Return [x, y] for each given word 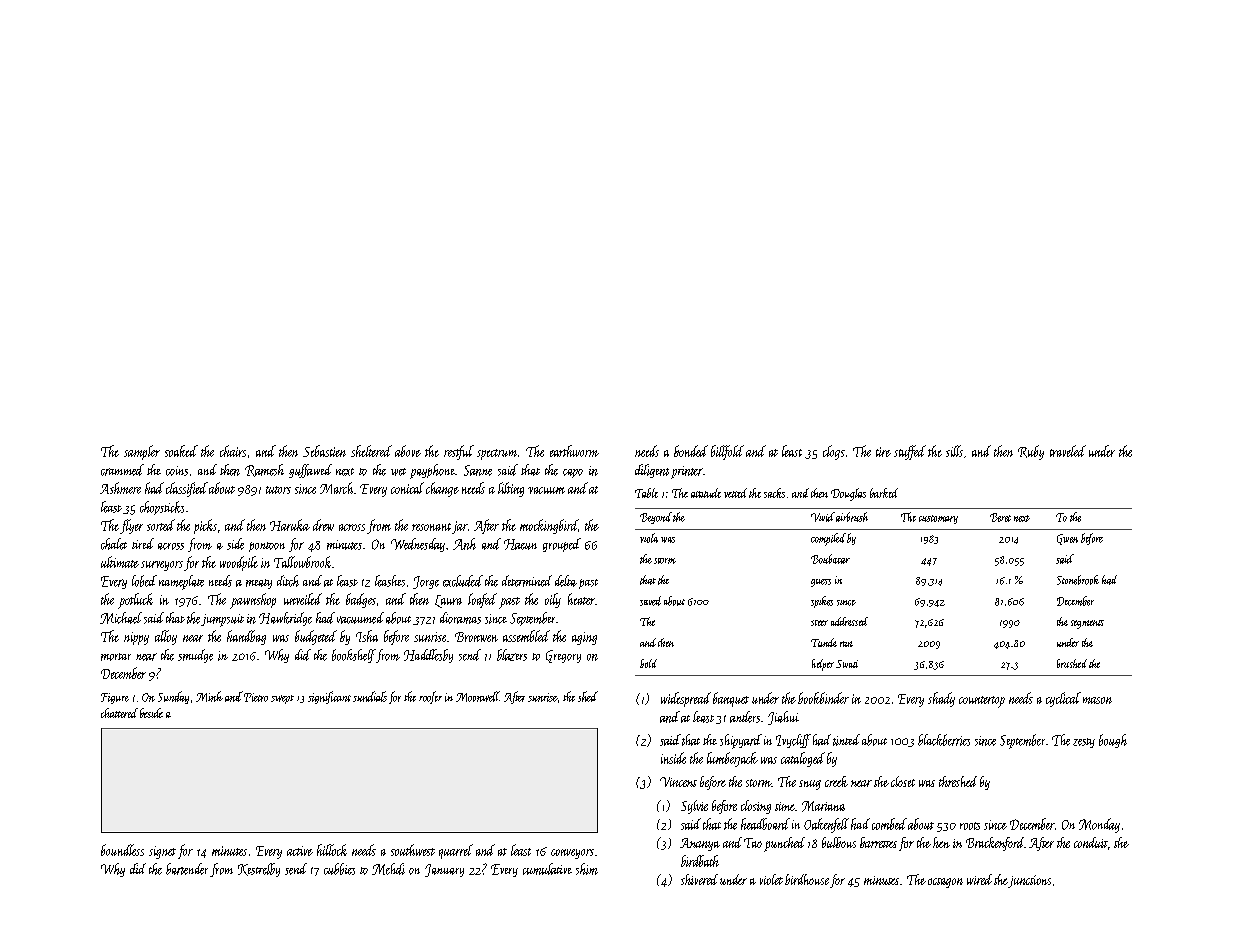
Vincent [678, 782]
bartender [187, 869]
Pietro [256, 697]
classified [187, 489]
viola [649, 538]
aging [584, 638]
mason [1097, 700]
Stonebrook [1078, 580]
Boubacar [830, 559]
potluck [135, 601]
